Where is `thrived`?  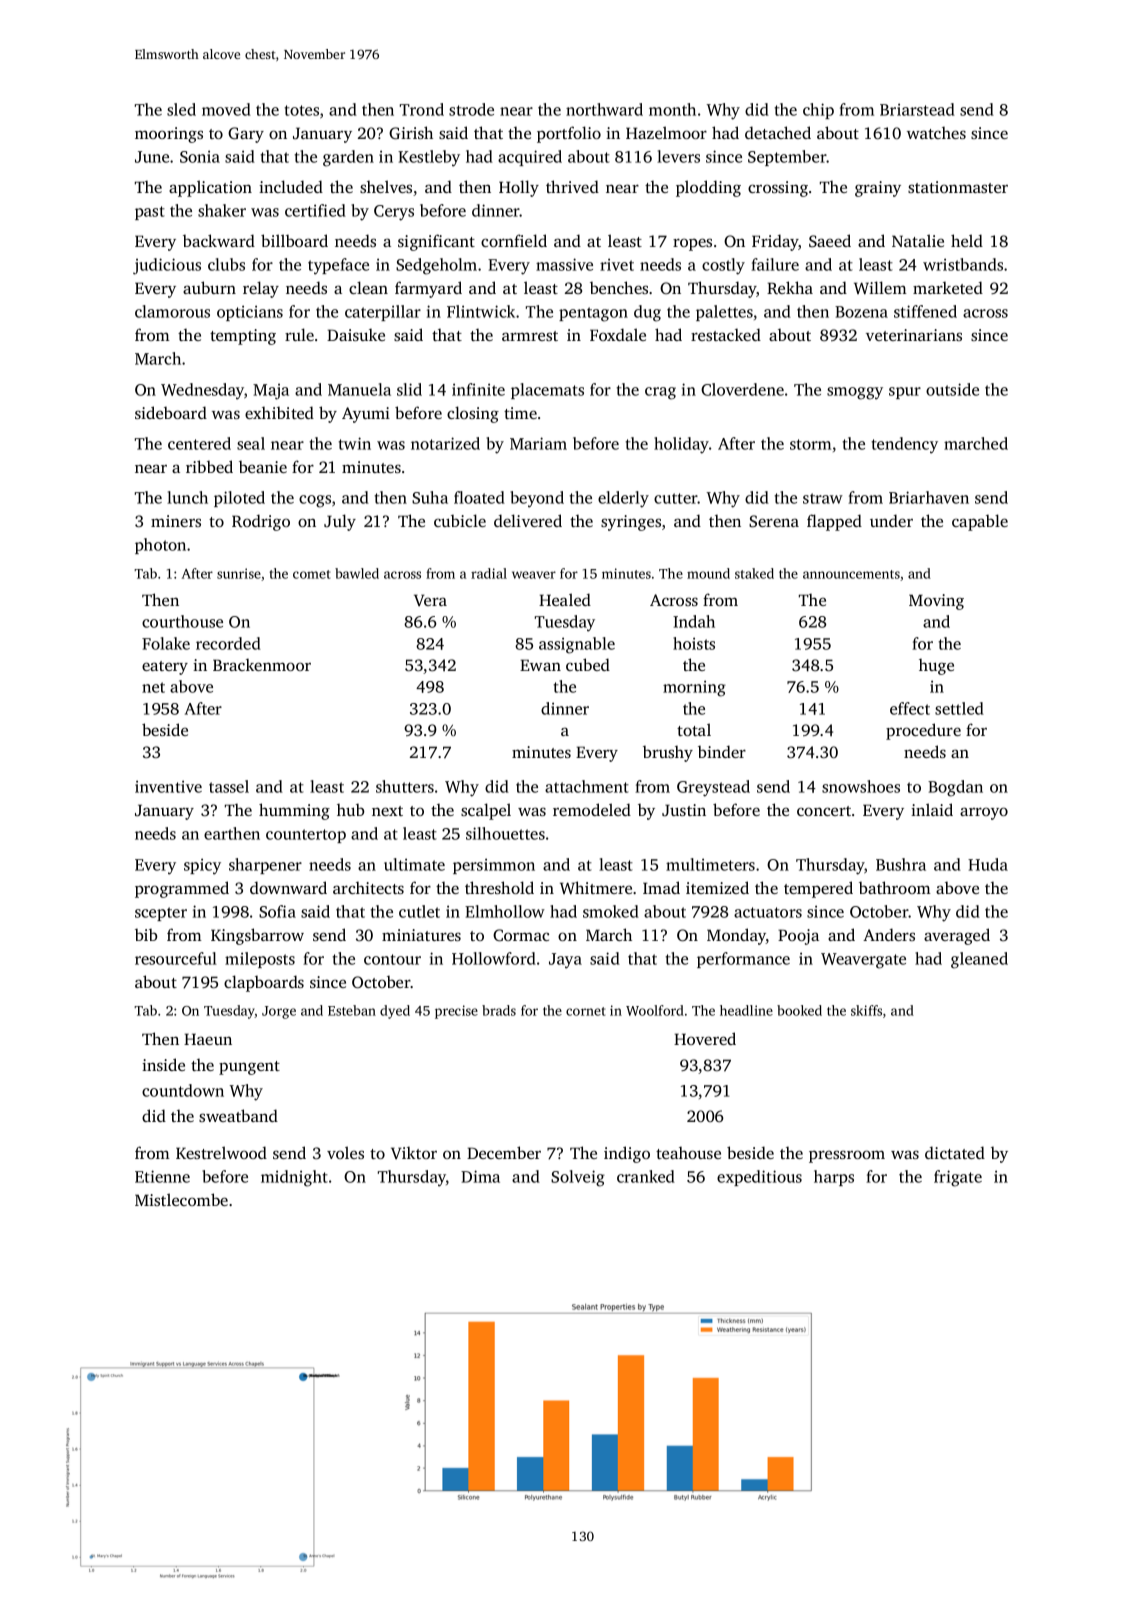 thrived is located at coordinates (572, 186).
